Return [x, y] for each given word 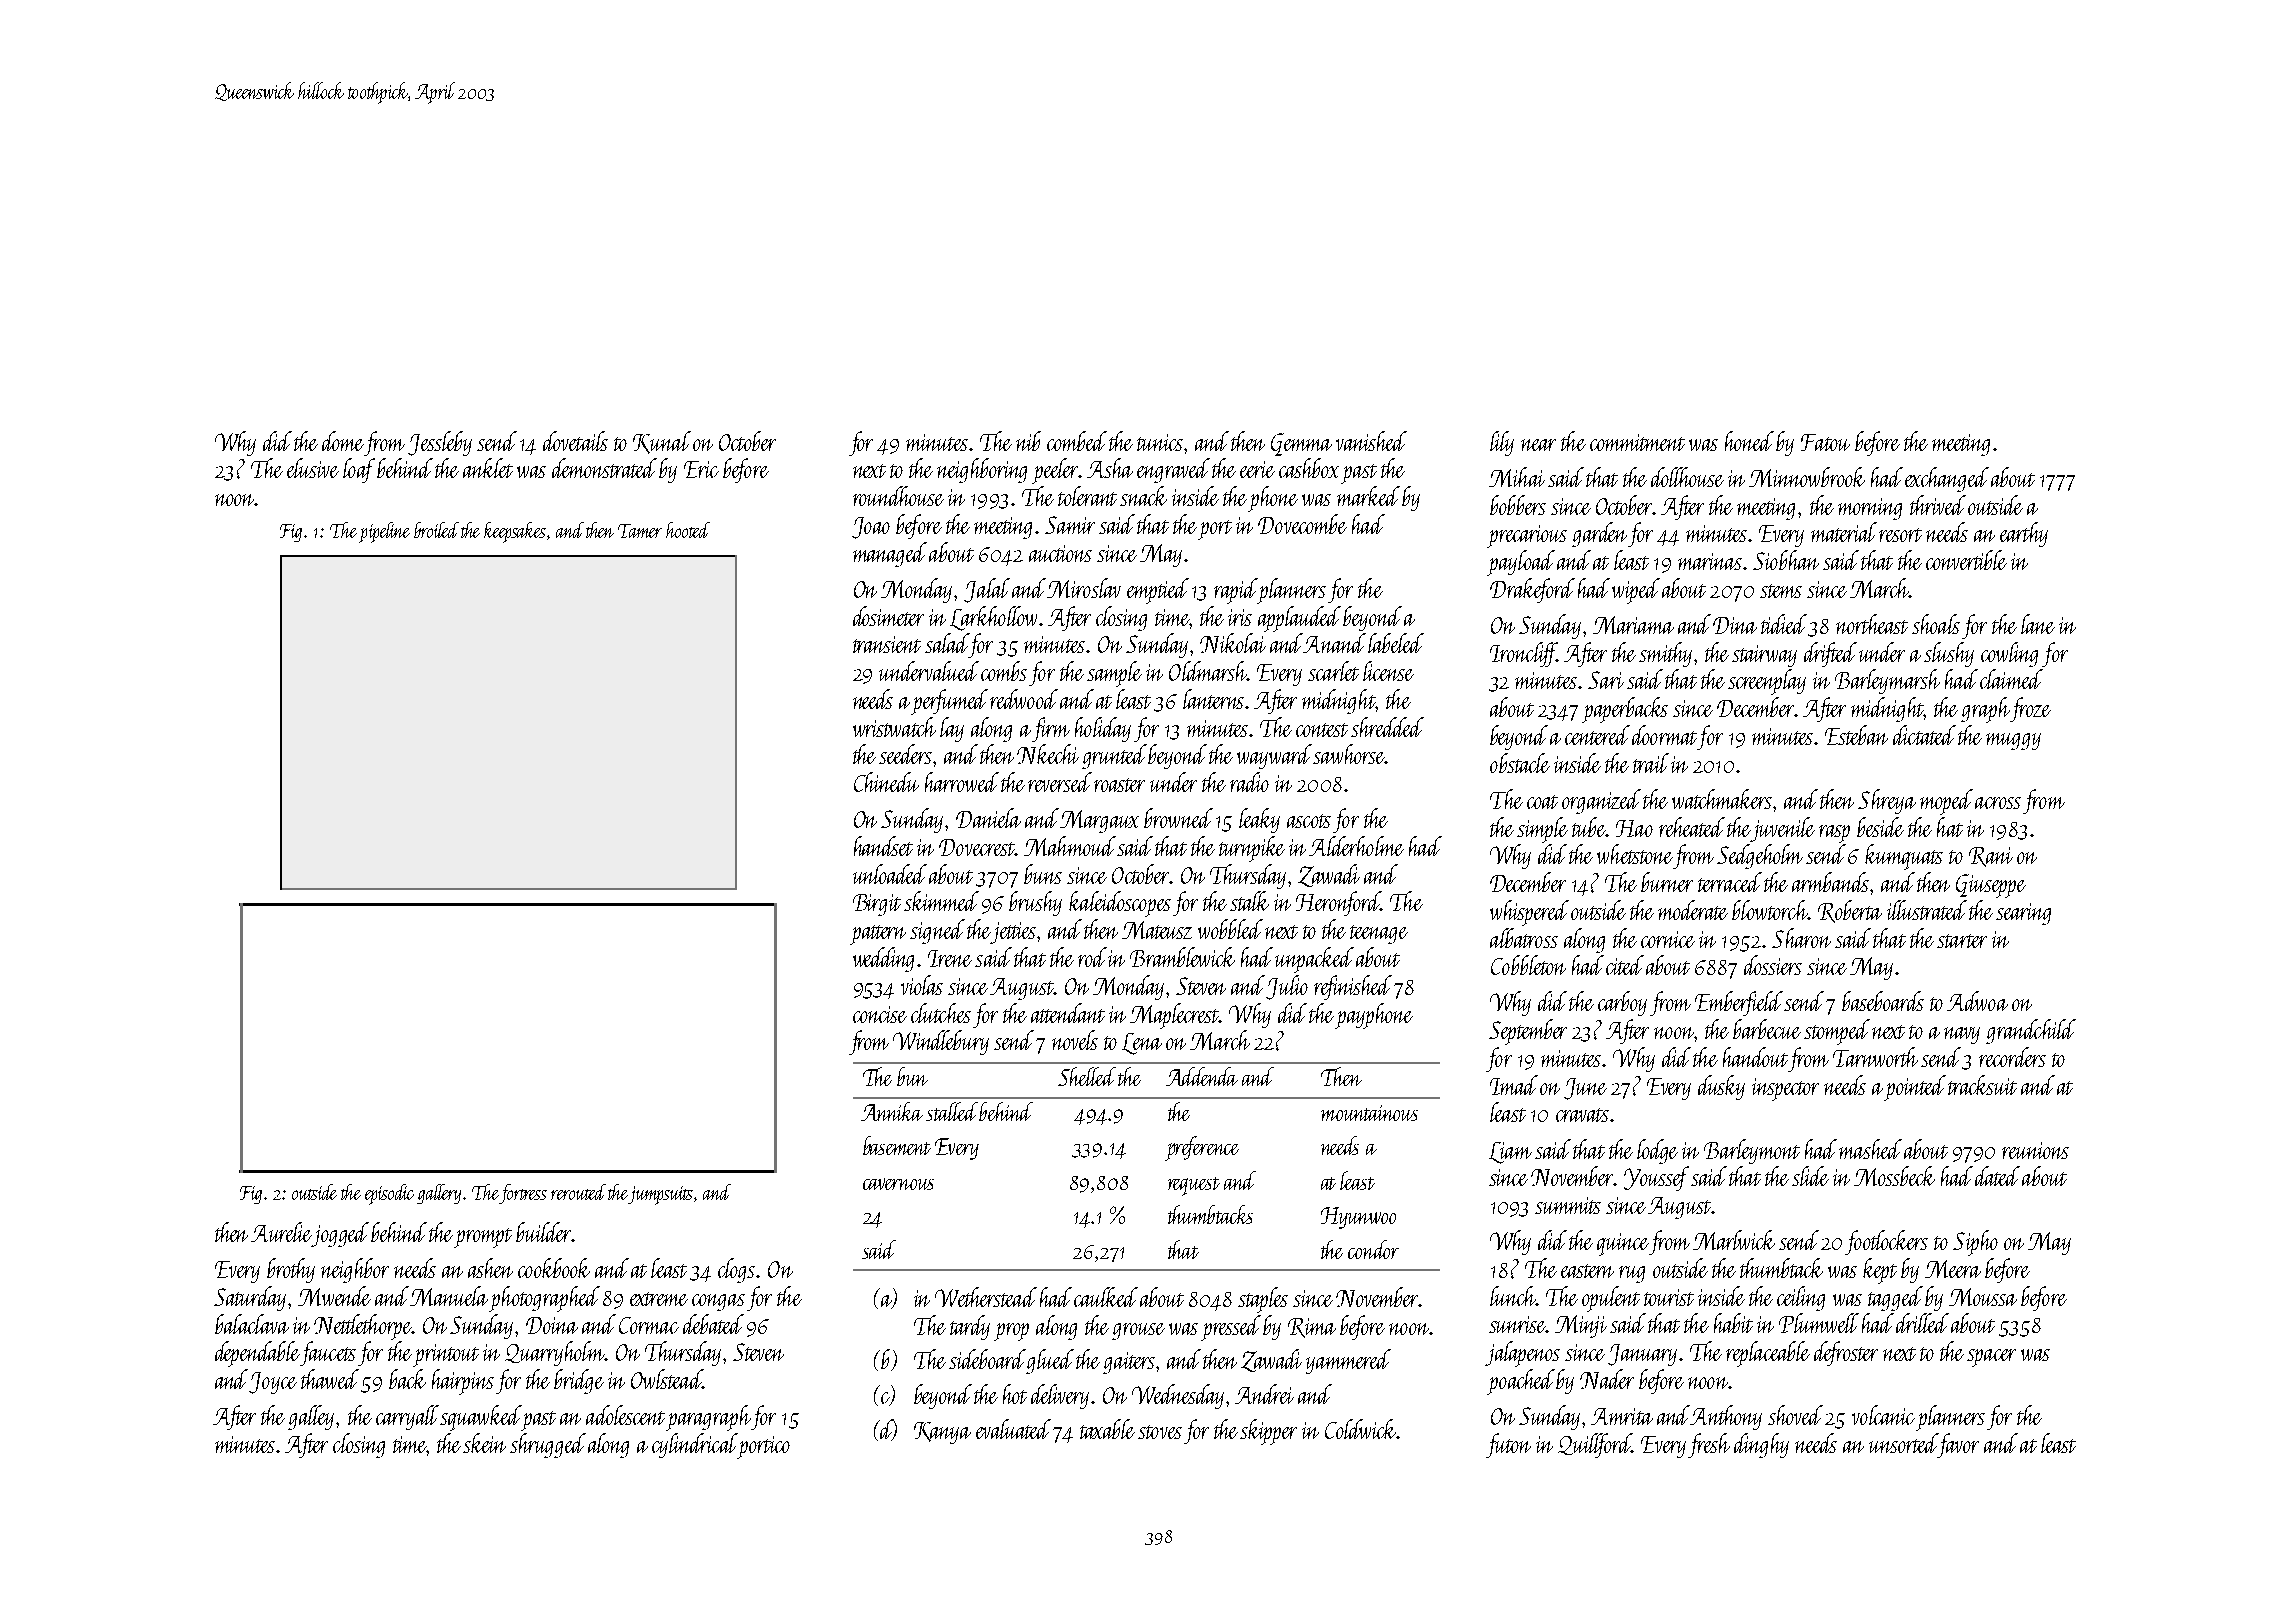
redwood [1024, 699]
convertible [1966, 560]
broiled [436, 530]
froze [2030, 709]
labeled [1396, 643]
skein [484, 1443]
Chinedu [886, 782]
